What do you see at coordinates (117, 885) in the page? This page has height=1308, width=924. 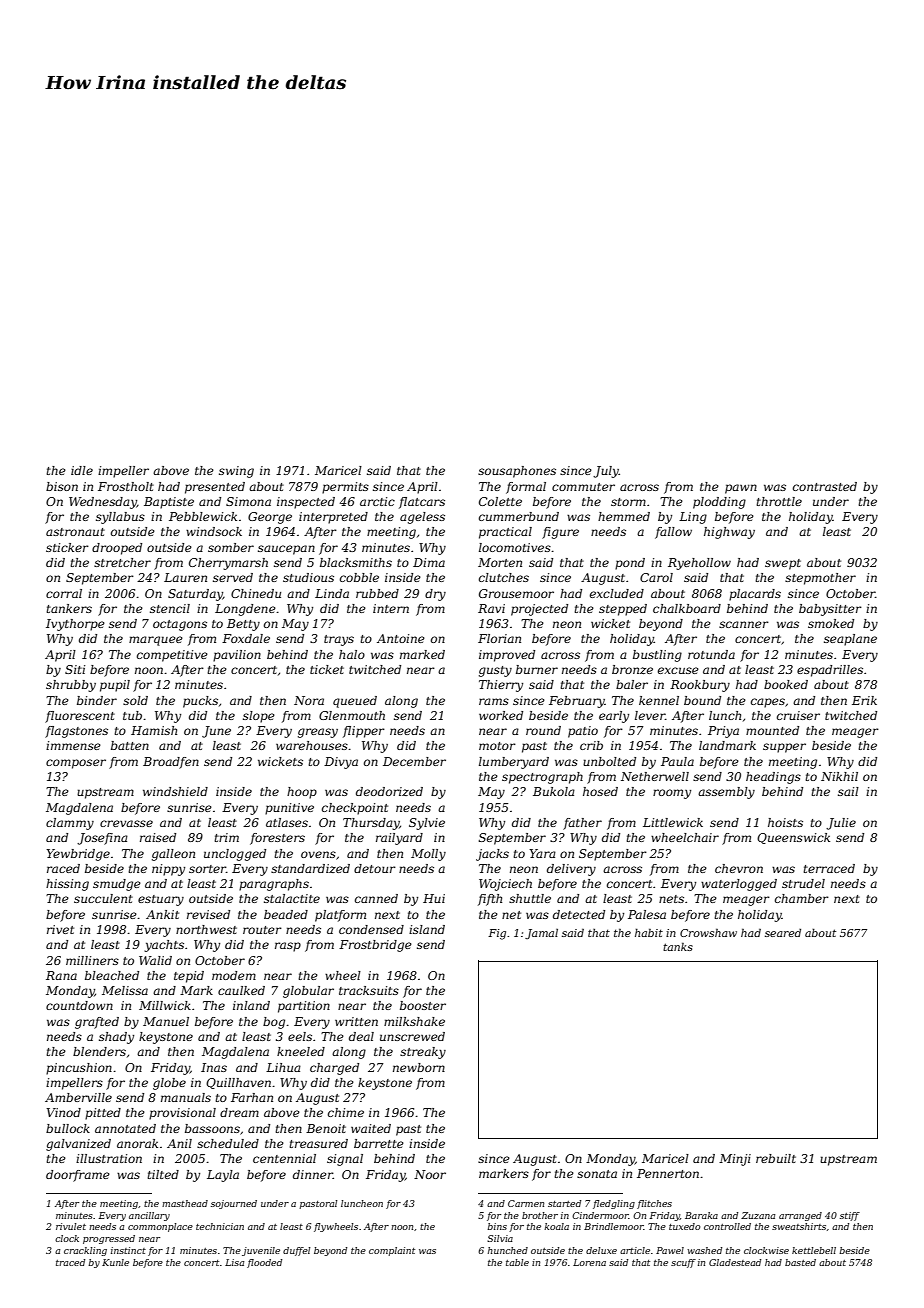 I see `smudge` at bounding box center [117, 885].
